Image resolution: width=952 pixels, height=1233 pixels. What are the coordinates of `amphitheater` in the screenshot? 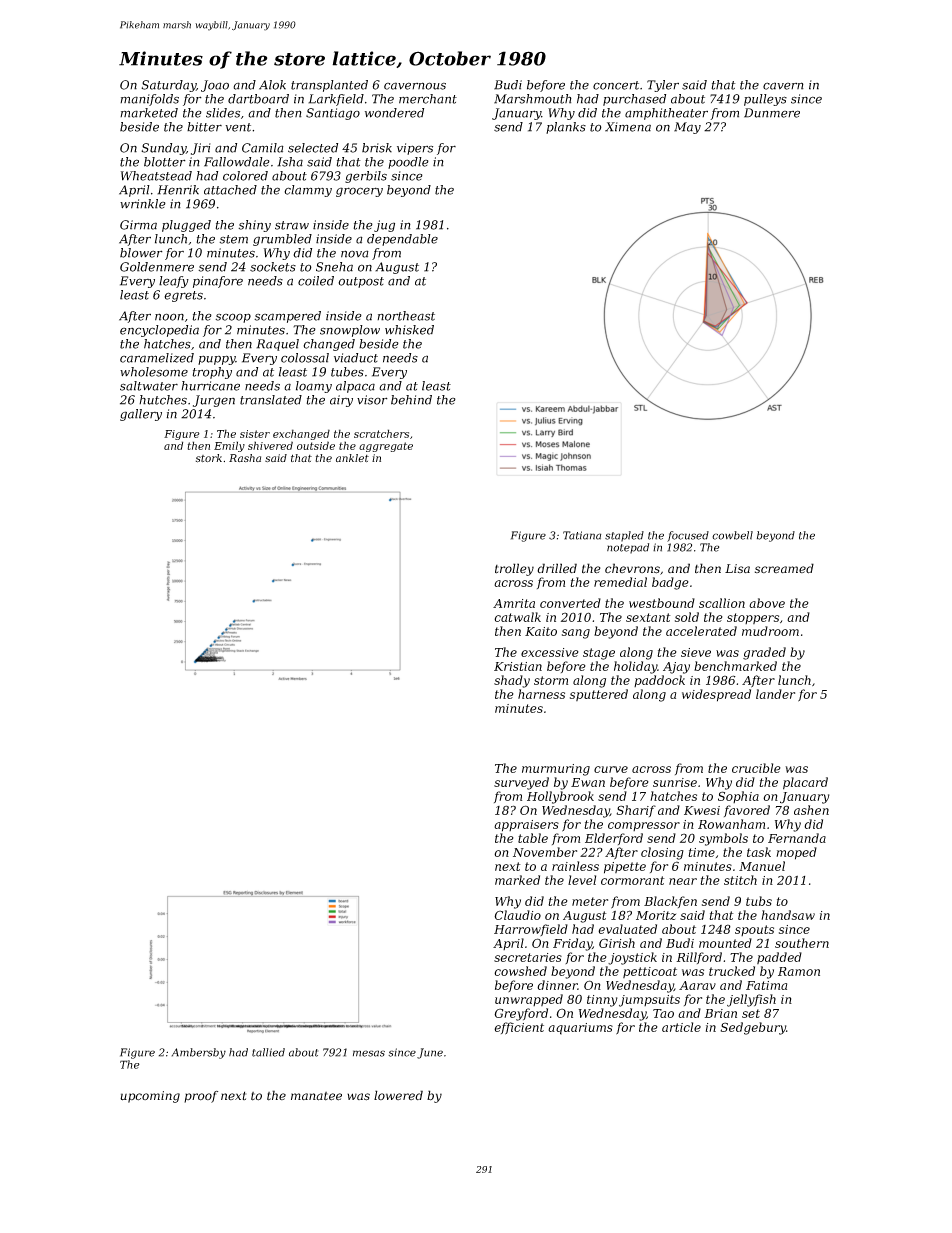 It's located at (666, 114).
